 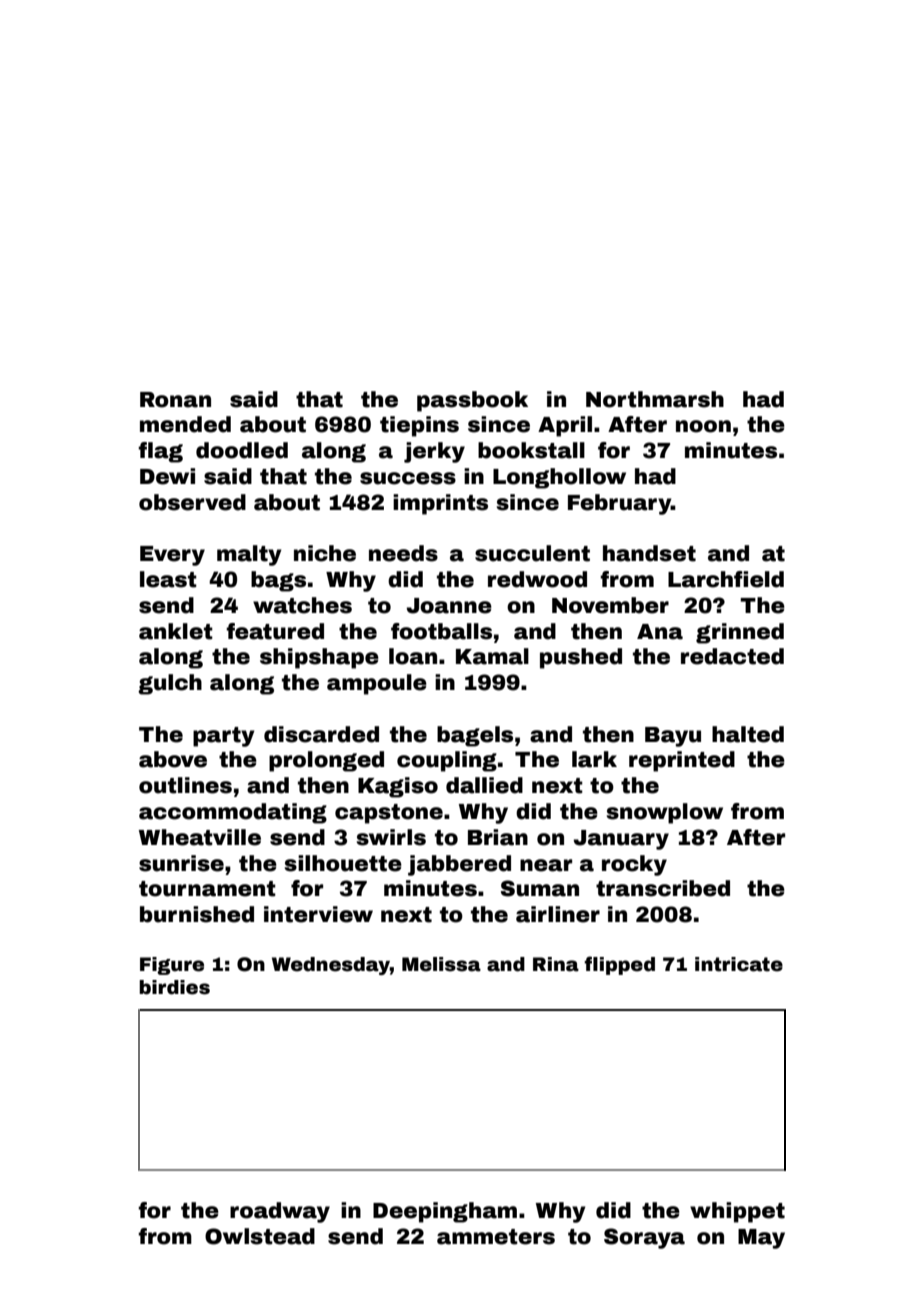 I want to click on interview, so click(x=318, y=914).
